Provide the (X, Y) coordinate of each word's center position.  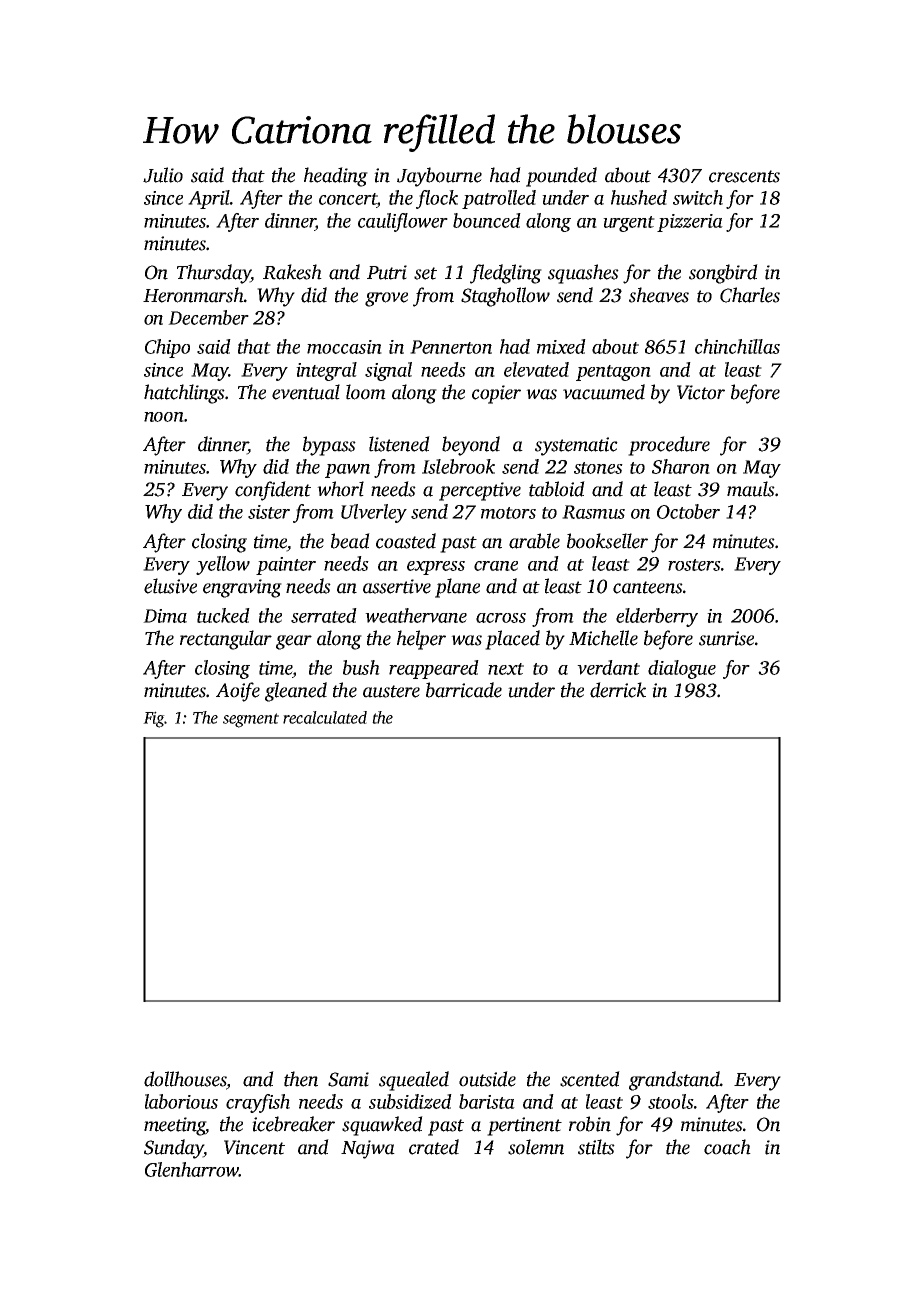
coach (727, 1147)
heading (336, 177)
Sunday (174, 1149)
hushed (639, 197)
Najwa (368, 1149)
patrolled (499, 199)
